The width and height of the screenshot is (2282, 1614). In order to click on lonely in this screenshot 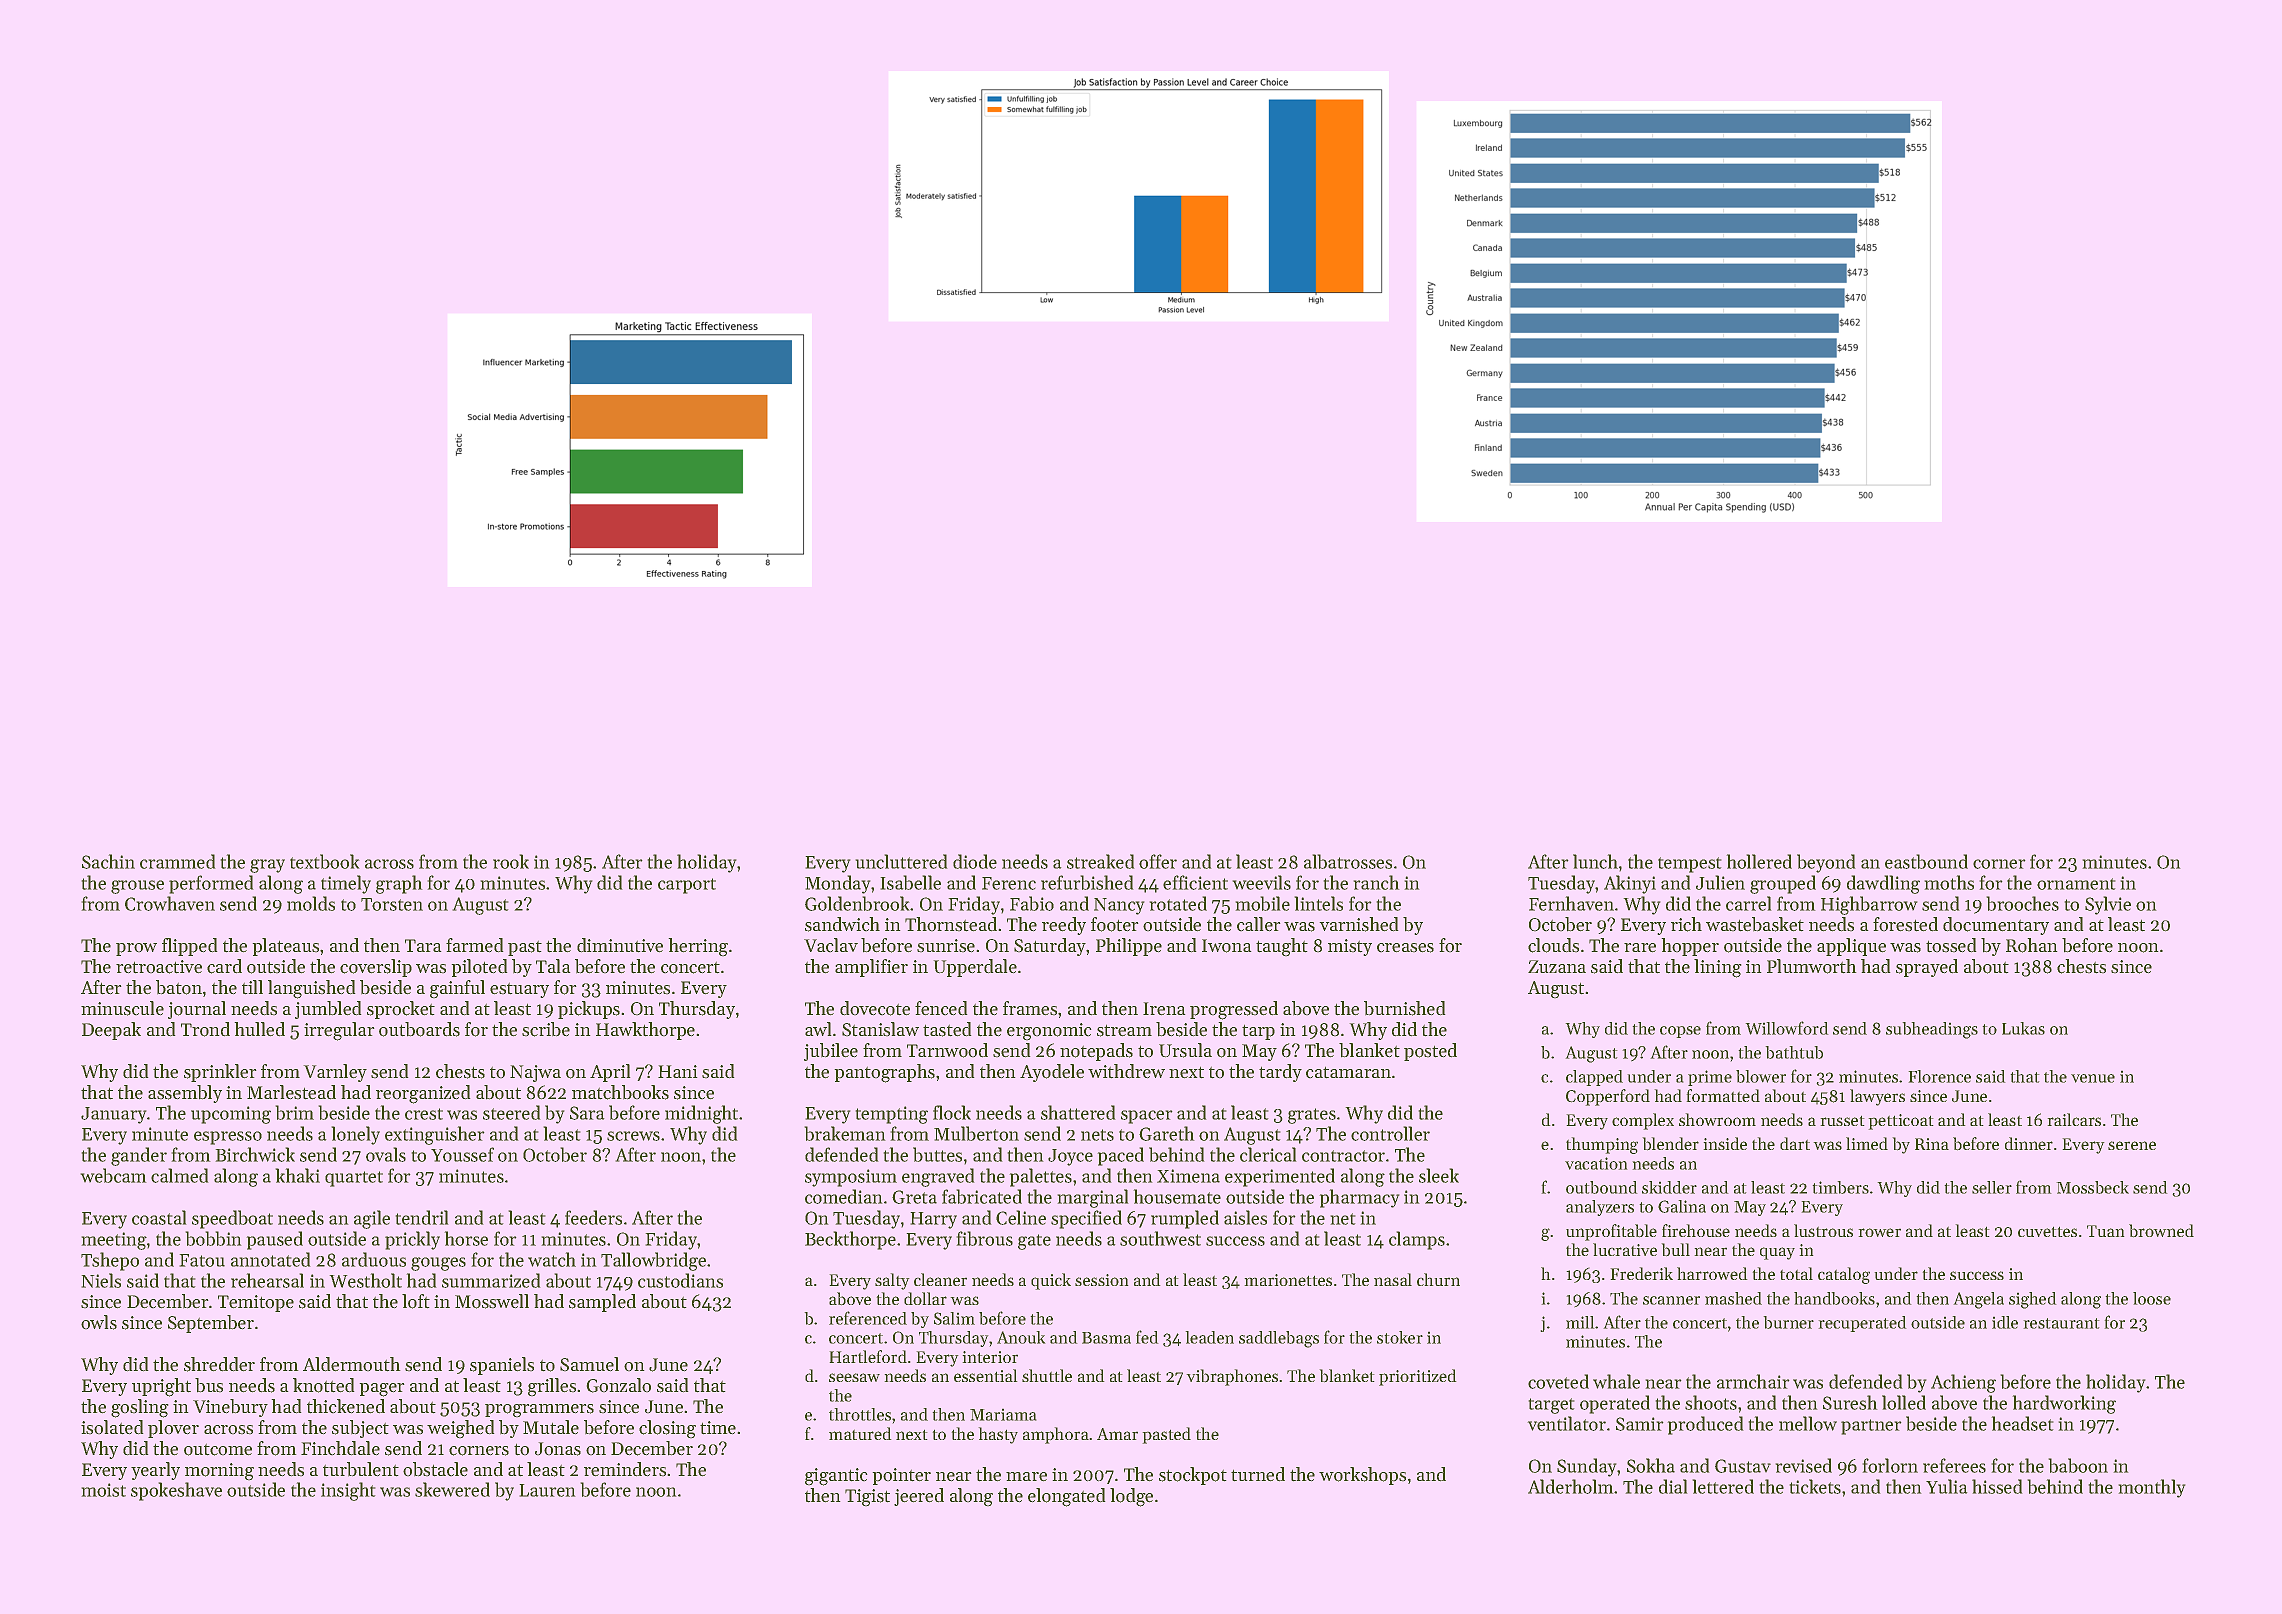, I will do `click(355, 1135)`.
